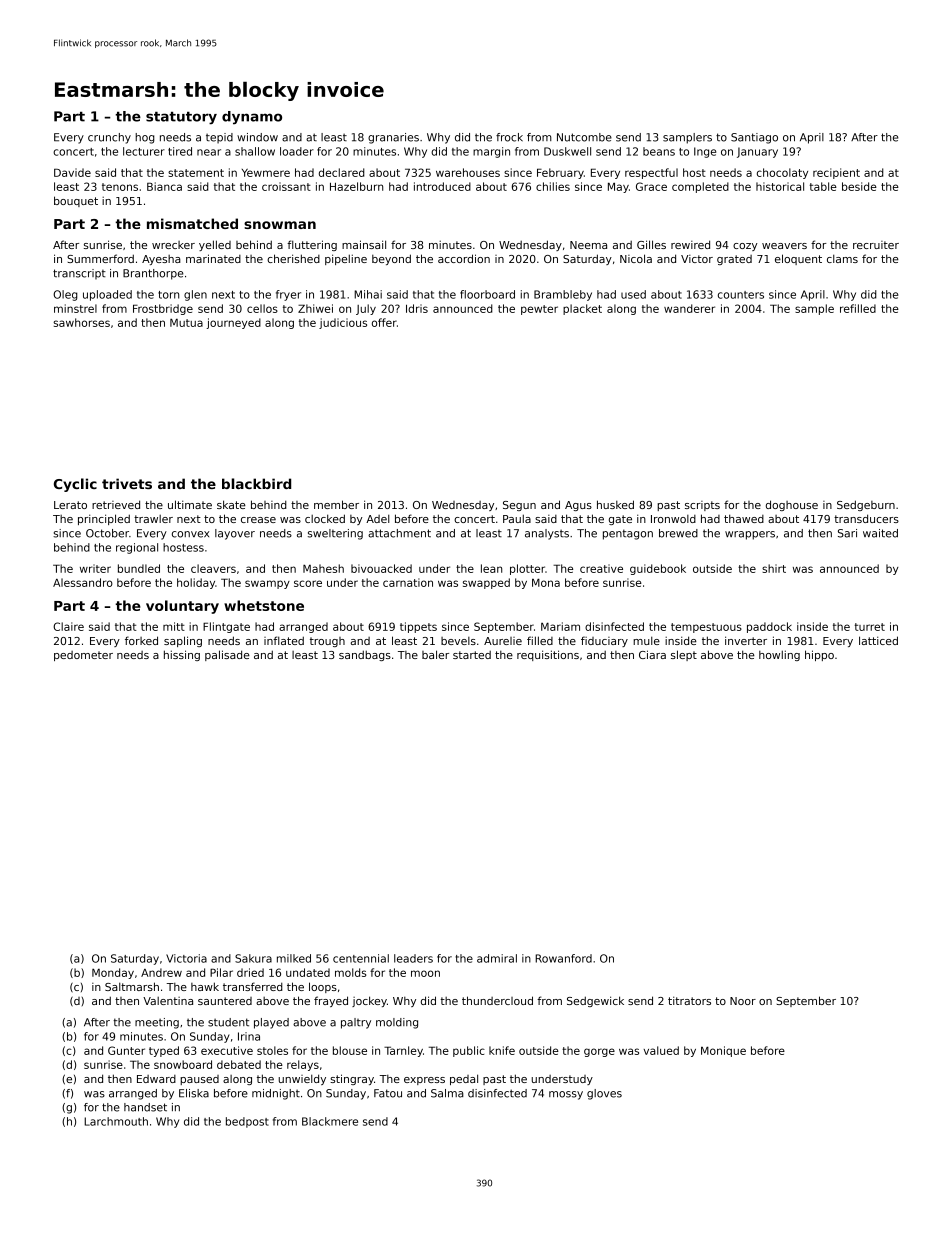  Describe the element at coordinates (384, 322) in the image. I see `offer` at that location.
